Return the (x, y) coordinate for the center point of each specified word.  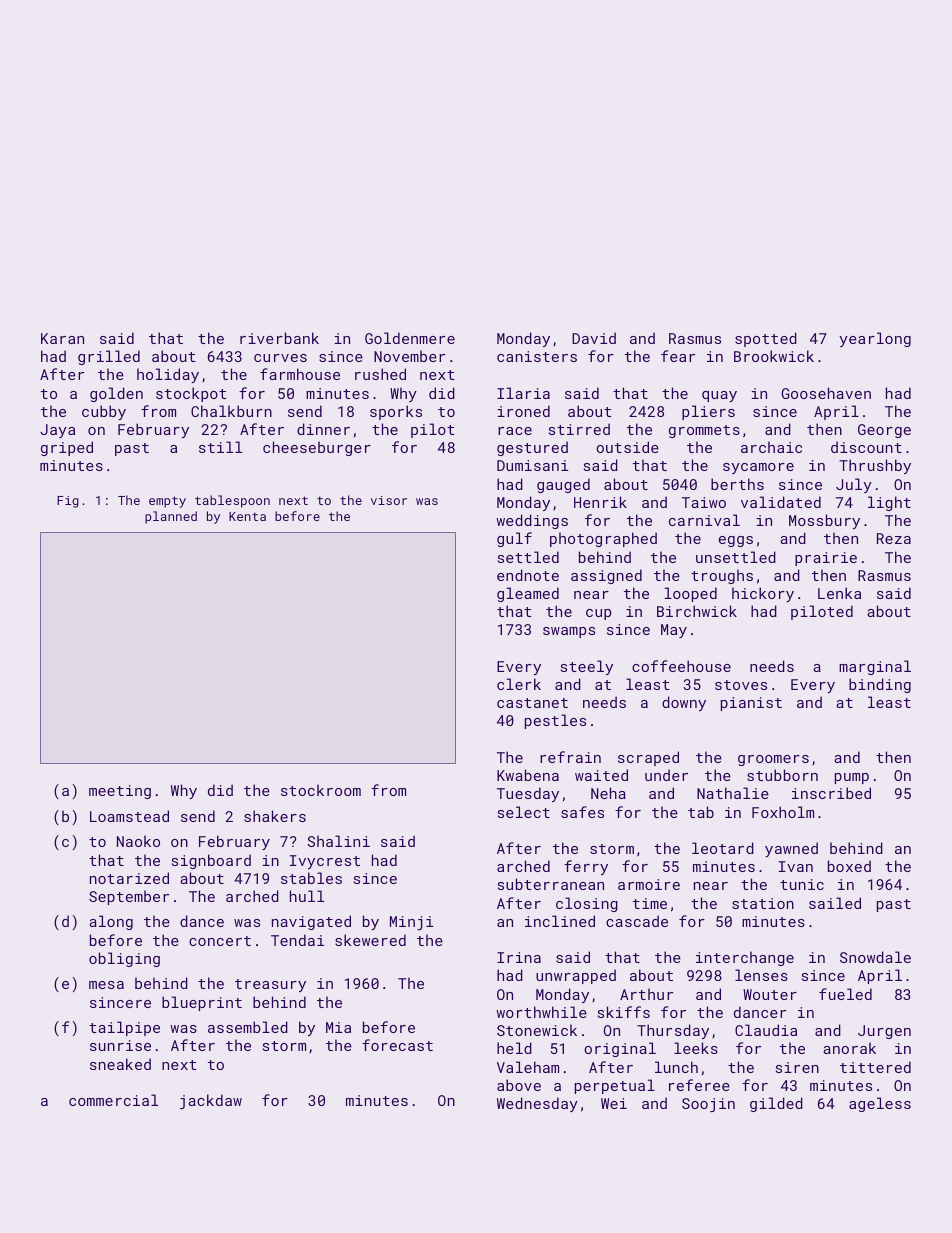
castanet (532, 703)
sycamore (758, 468)
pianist (751, 704)
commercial (113, 1100)
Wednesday (537, 1104)
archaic (771, 447)
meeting (120, 792)
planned (171, 517)
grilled (109, 357)
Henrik (600, 502)
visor (389, 500)
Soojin (708, 1105)
